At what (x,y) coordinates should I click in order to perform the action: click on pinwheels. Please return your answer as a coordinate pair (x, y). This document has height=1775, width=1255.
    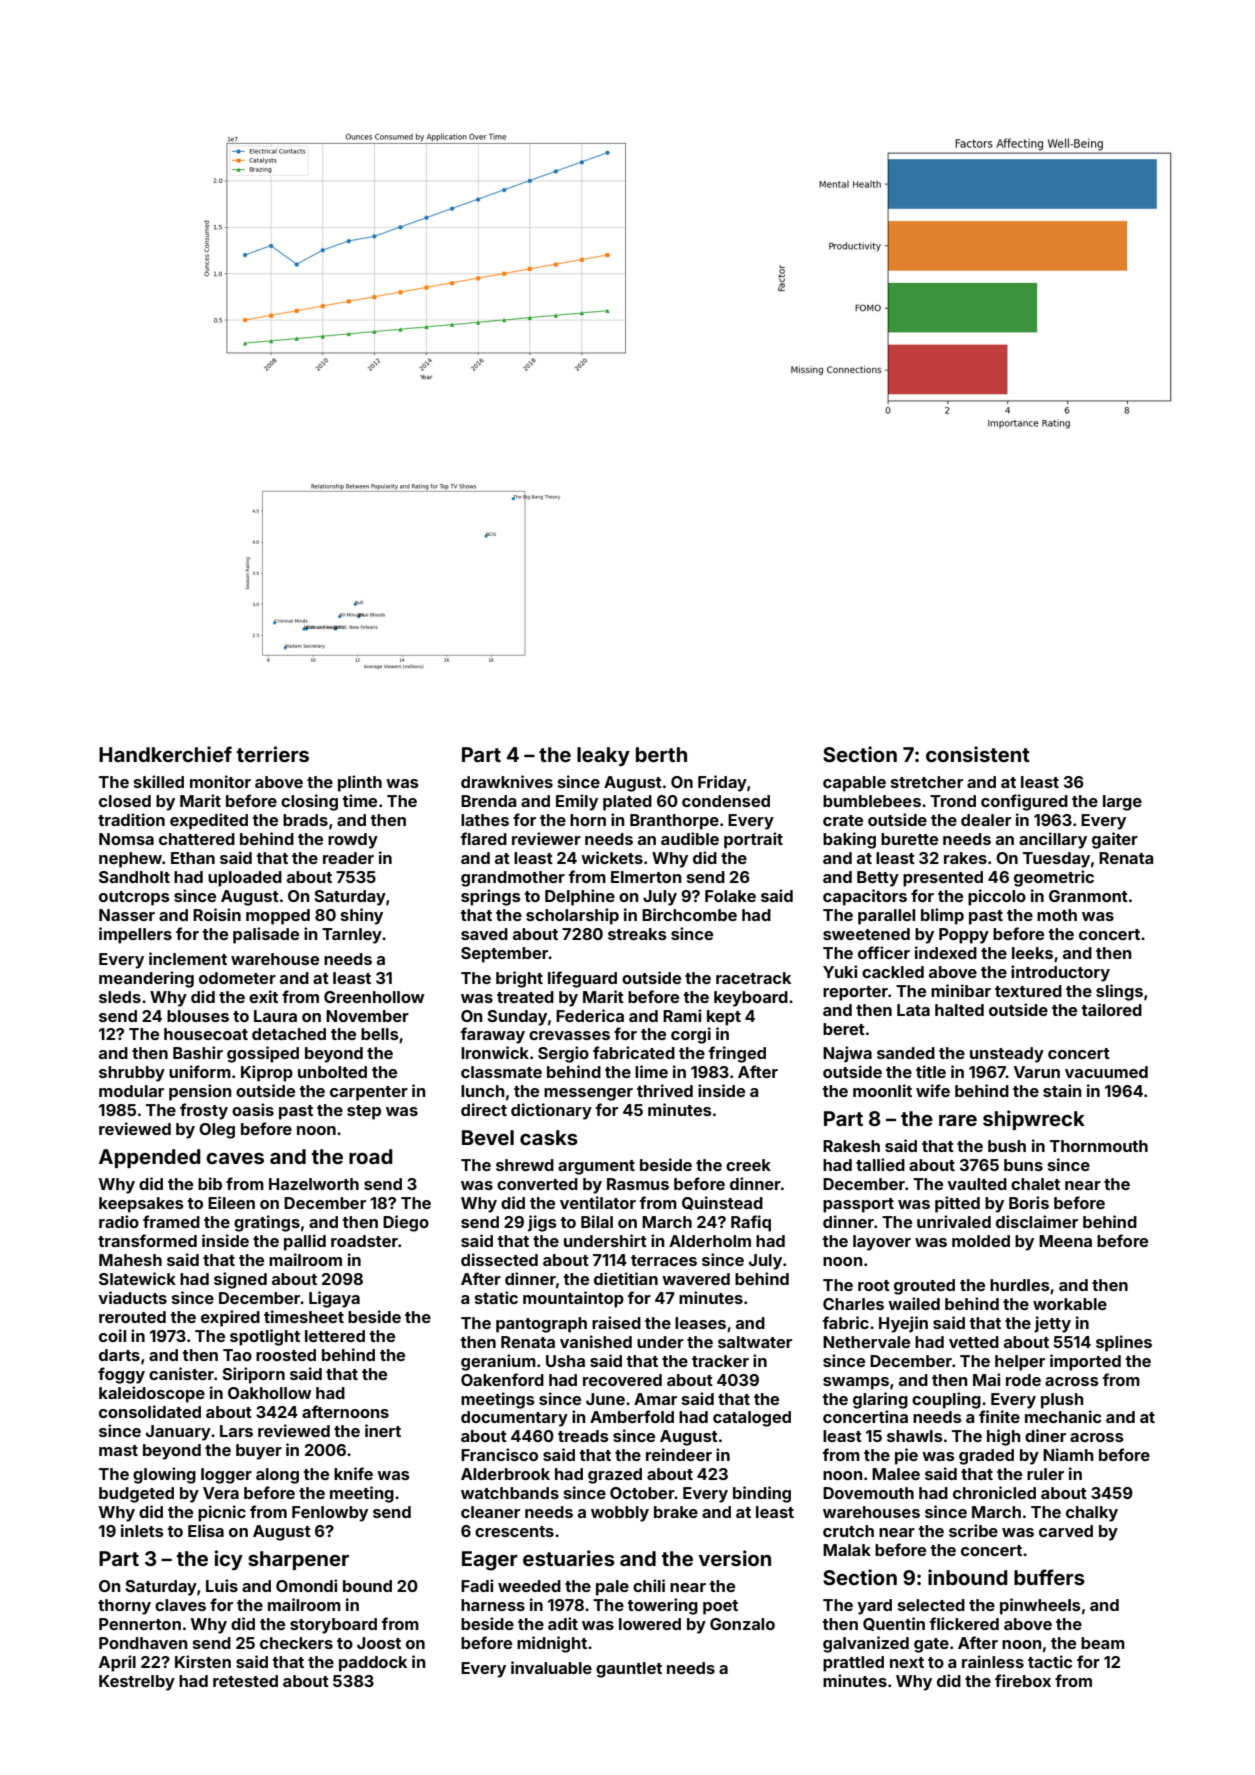
    Looking at the image, I should click on (1040, 1606).
